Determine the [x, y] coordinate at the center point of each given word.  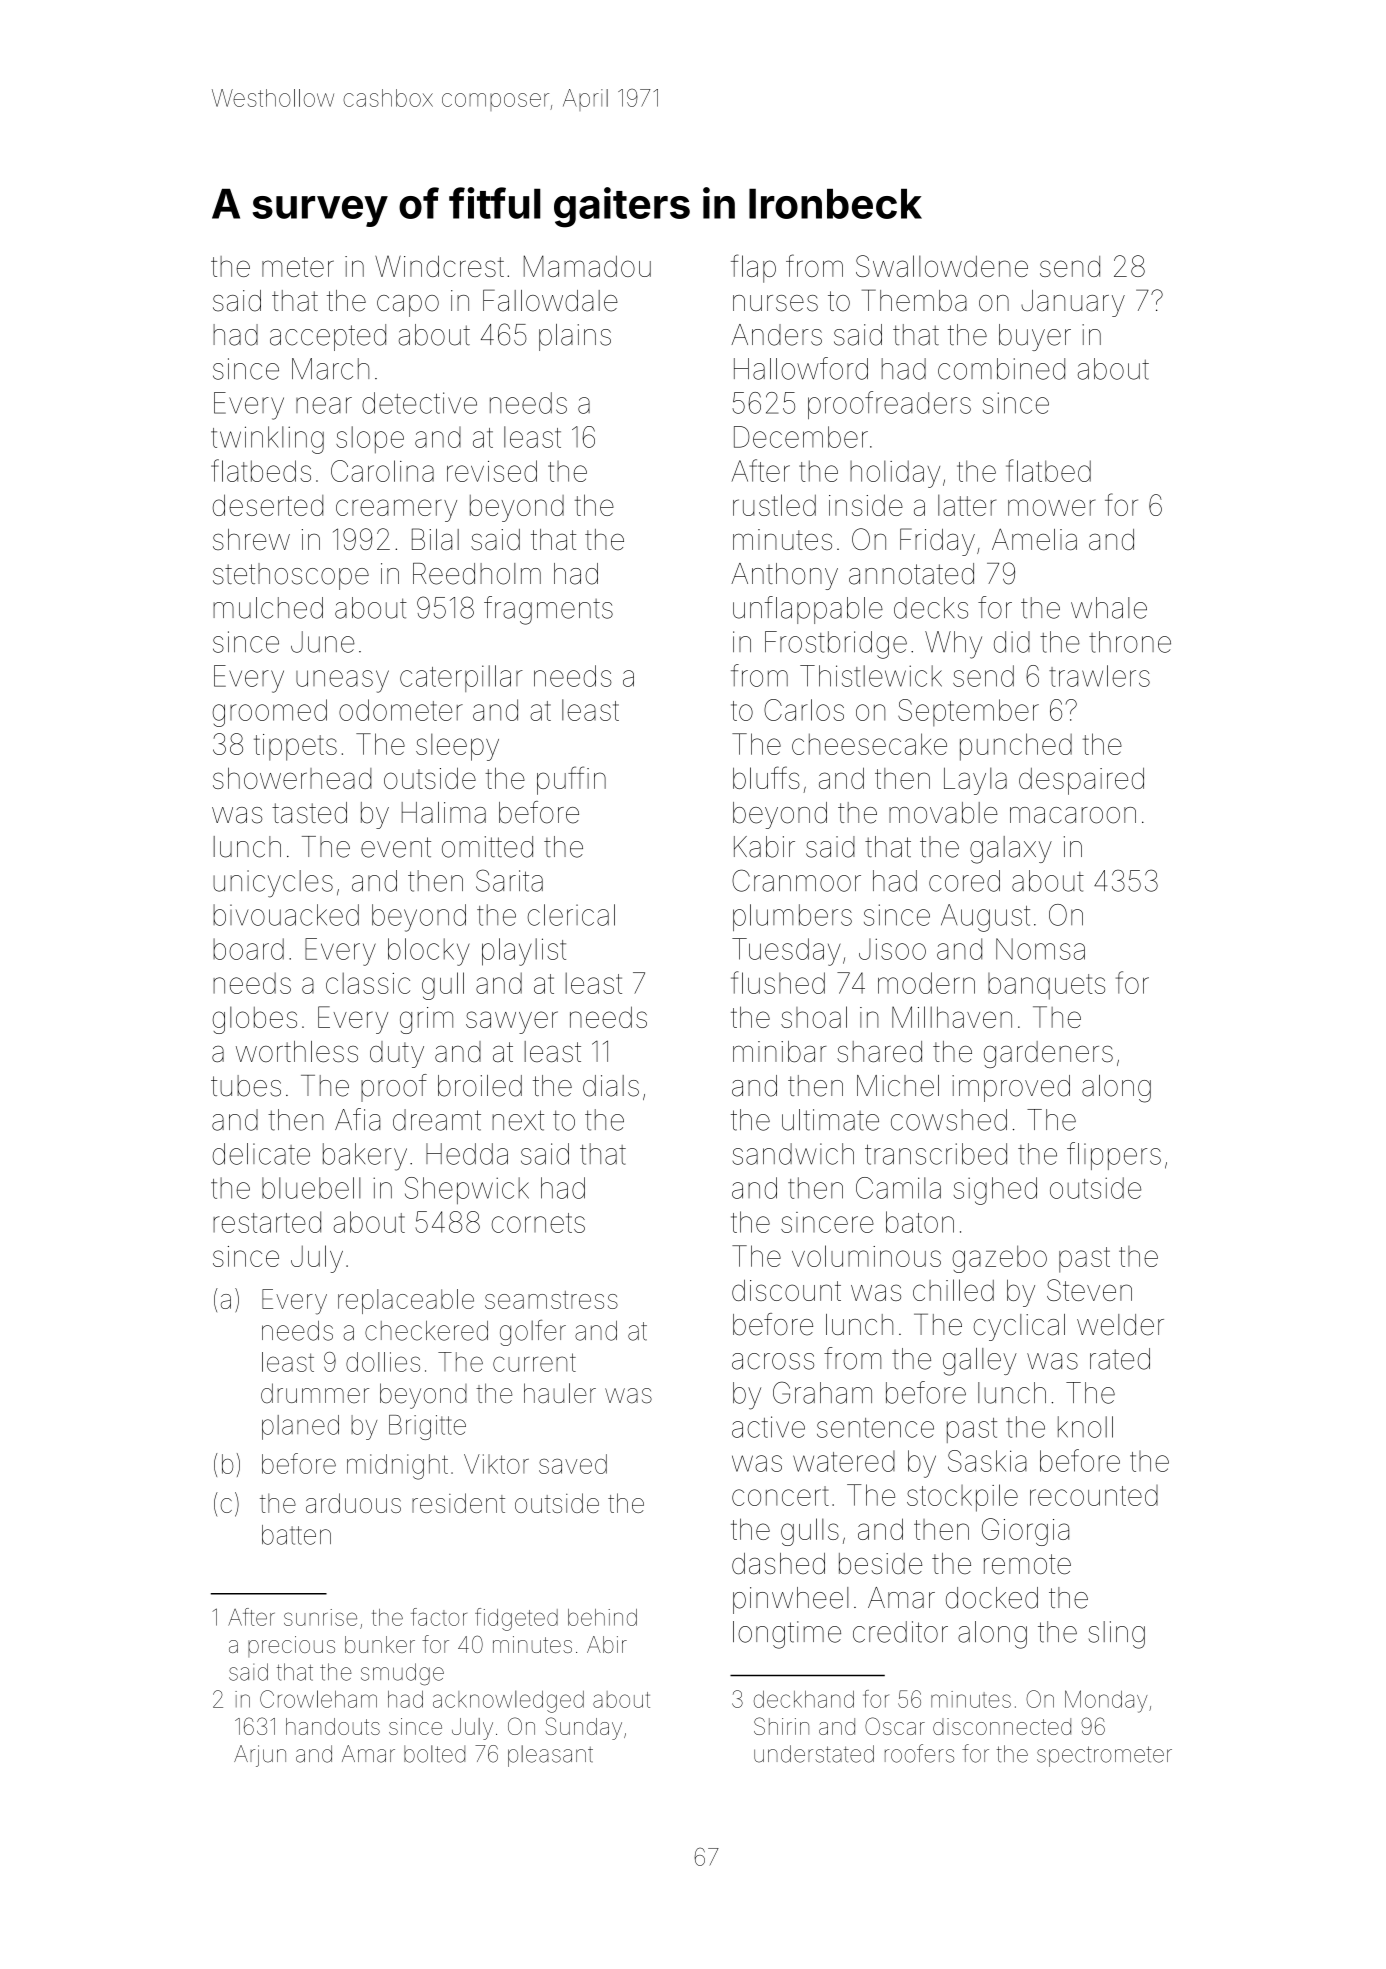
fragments [548, 610]
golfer [533, 1333]
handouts [333, 1726]
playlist [524, 952]
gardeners [1048, 1054]
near [324, 405]
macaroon [1073, 815]
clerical [571, 915]
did [1012, 642]
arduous [353, 1503]
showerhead [292, 778]
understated [814, 1754]
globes [255, 1020]
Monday [1106, 1701]
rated [1120, 1359]
